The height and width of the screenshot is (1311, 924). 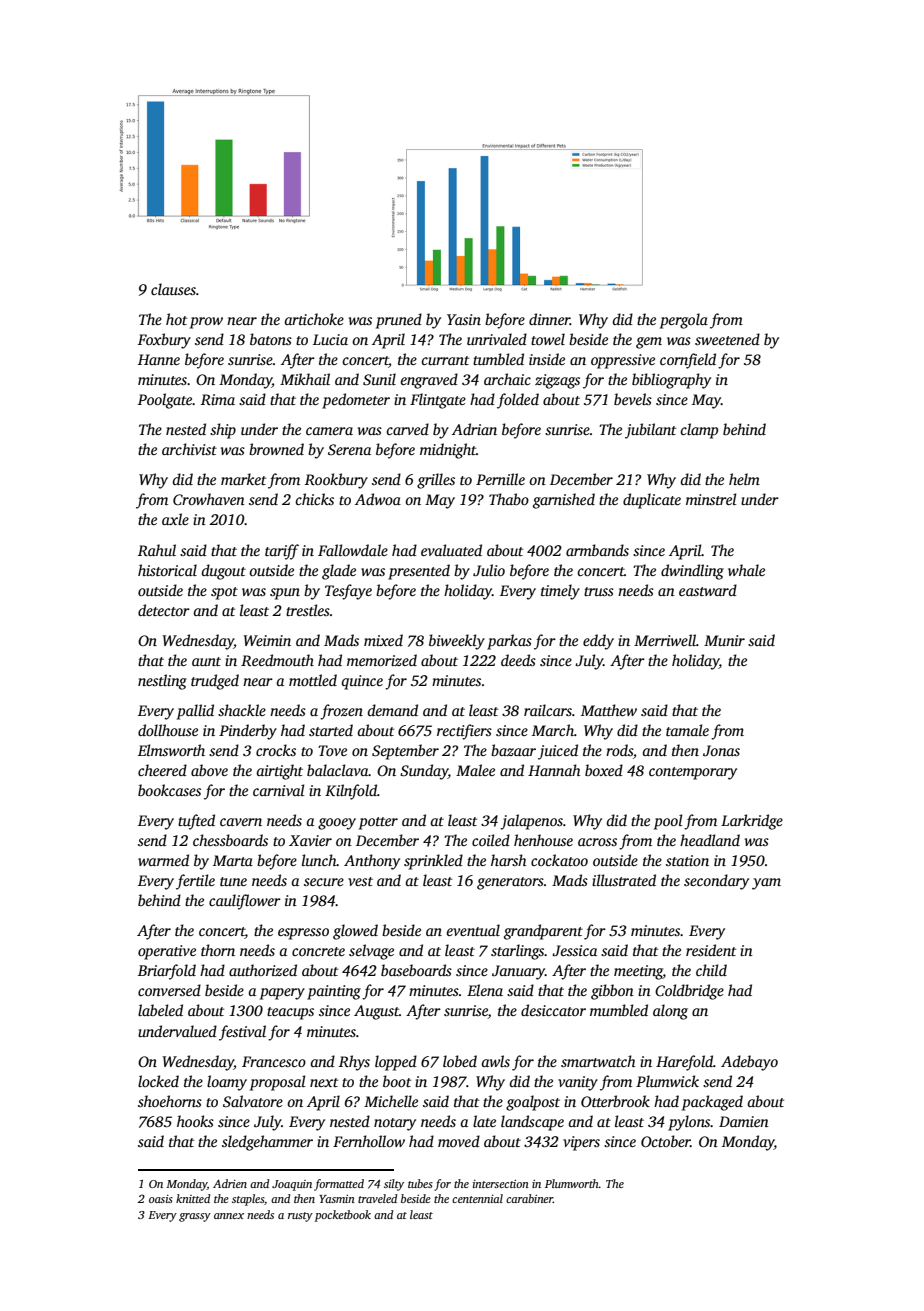 What do you see at coordinates (416, 970) in the screenshot?
I see `baseboards` at bounding box center [416, 970].
